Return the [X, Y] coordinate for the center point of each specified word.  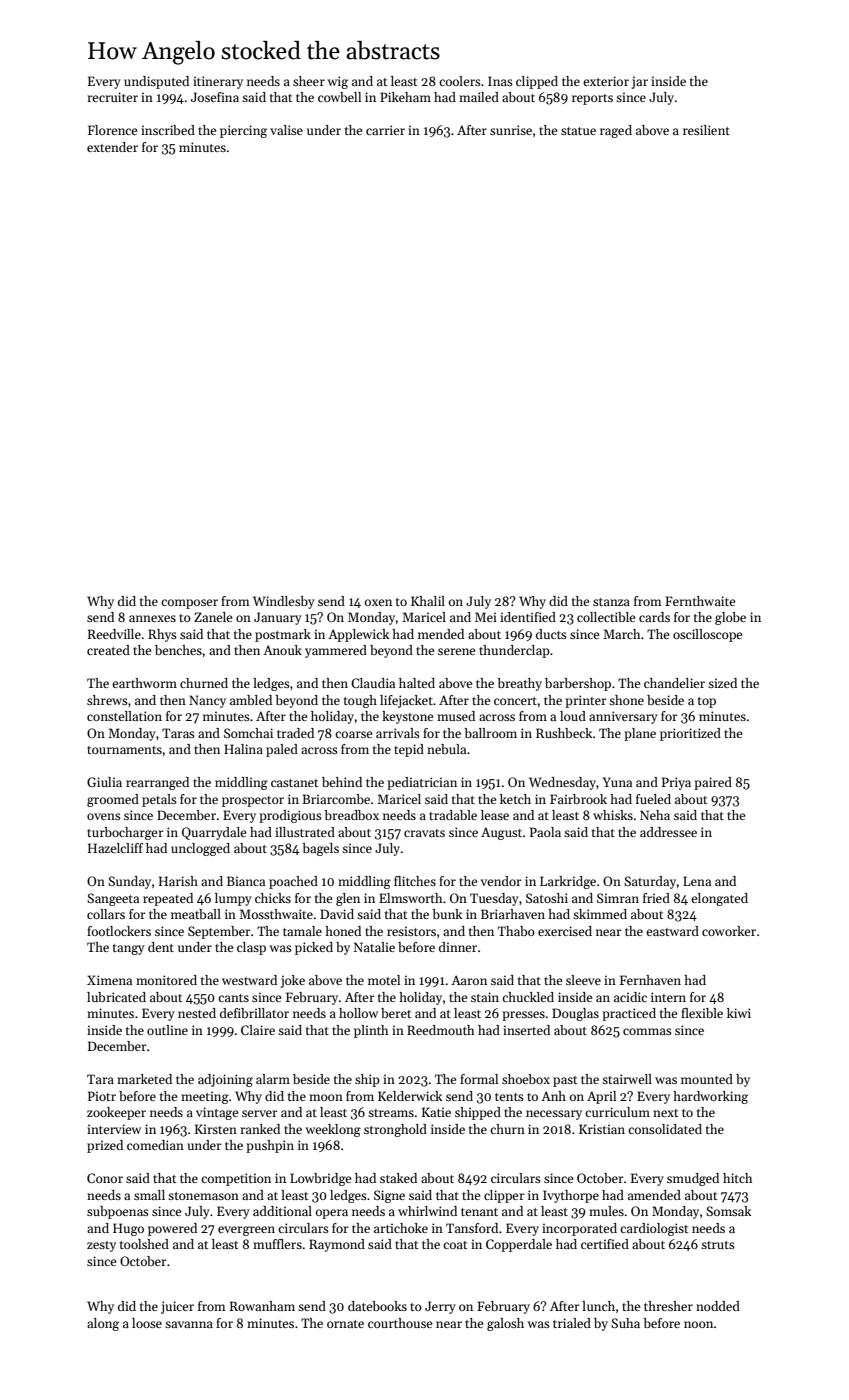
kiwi [739, 1013]
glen [348, 899]
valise [286, 130]
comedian [155, 1145]
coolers [460, 81]
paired [713, 783]
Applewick [358, 635]
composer [189, 604]
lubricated [116, 997]
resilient [706, 130]
